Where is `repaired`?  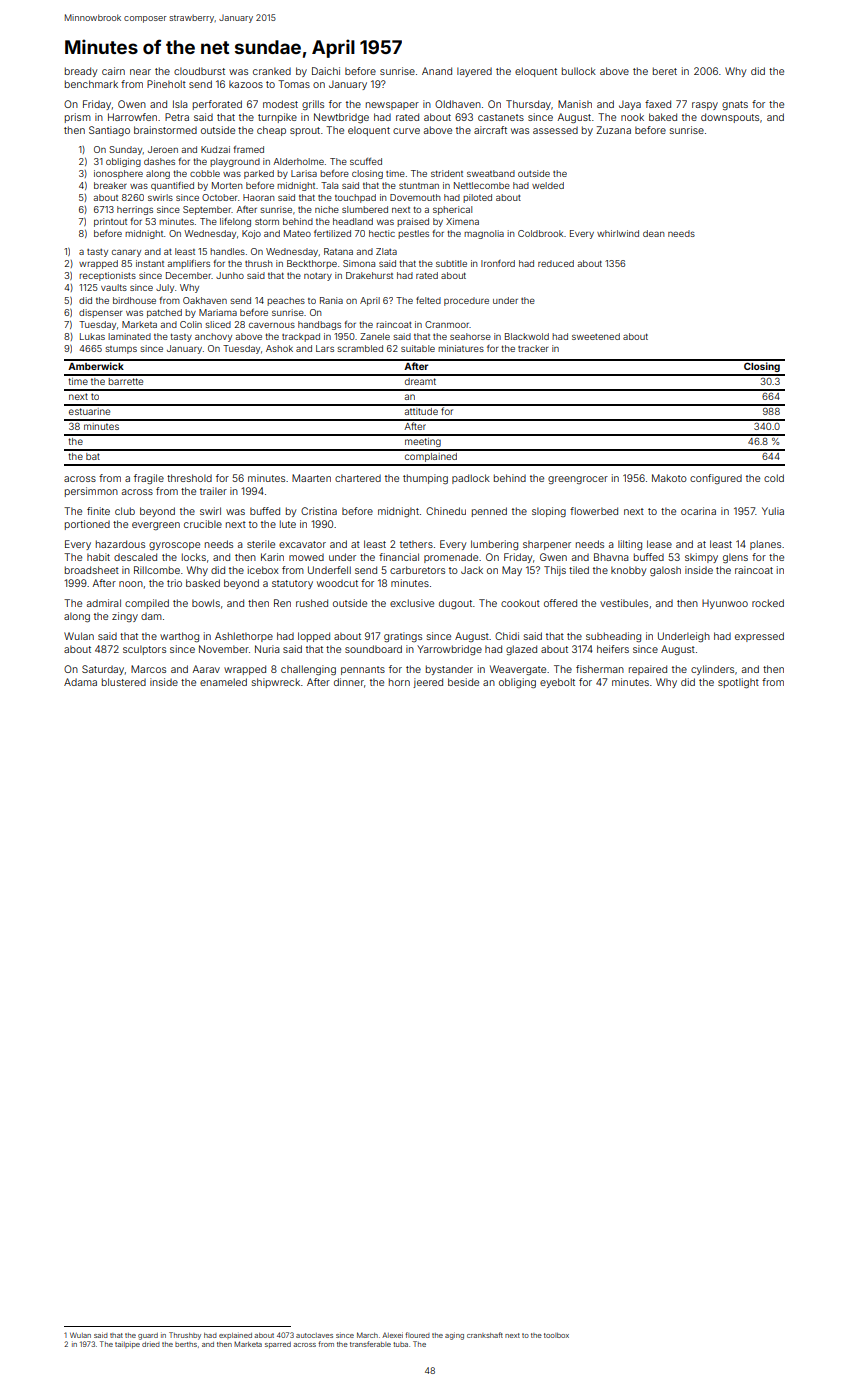 repaired is located at coordinates (648, 670).
